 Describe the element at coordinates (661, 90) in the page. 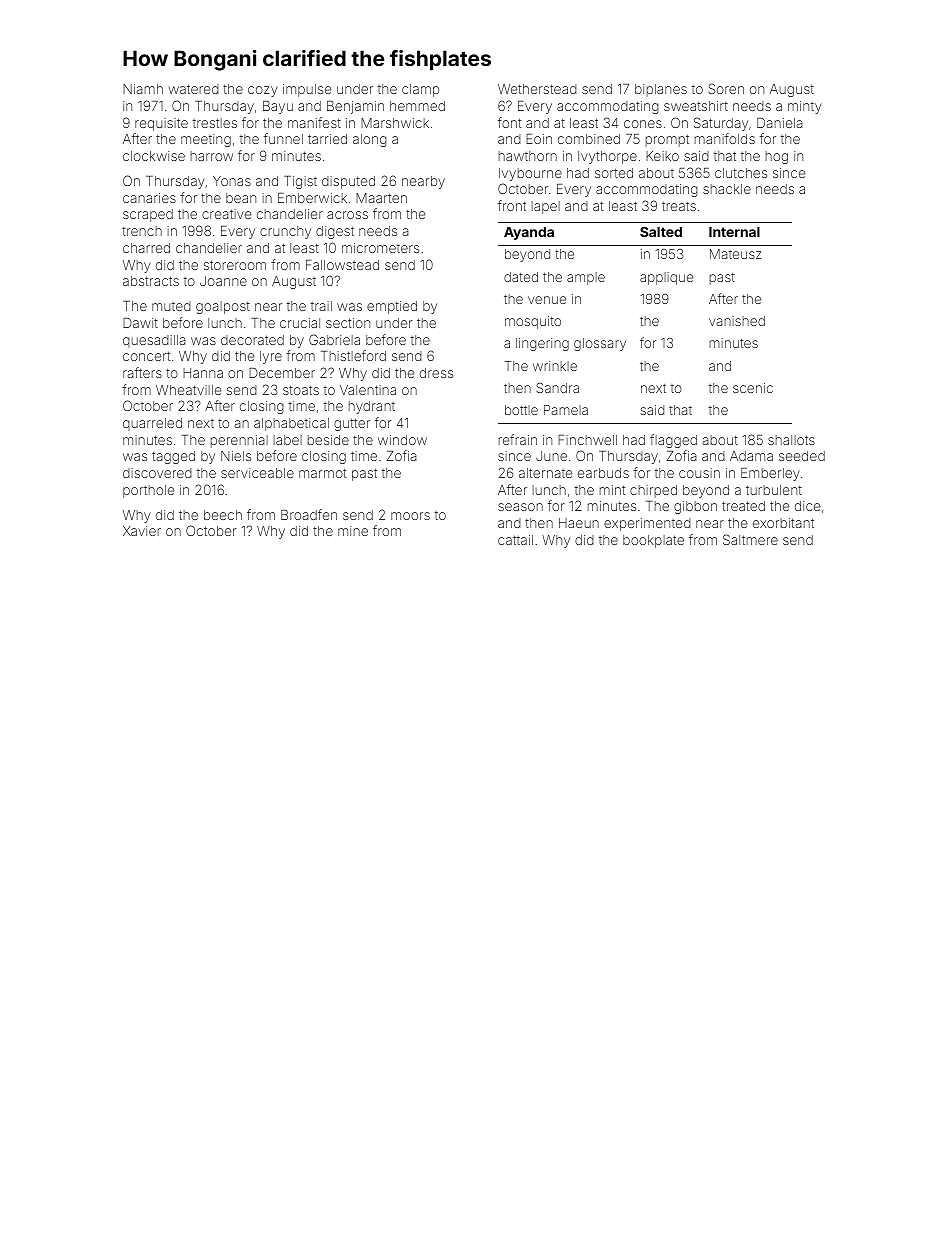

I see `biplanes` at that location.
